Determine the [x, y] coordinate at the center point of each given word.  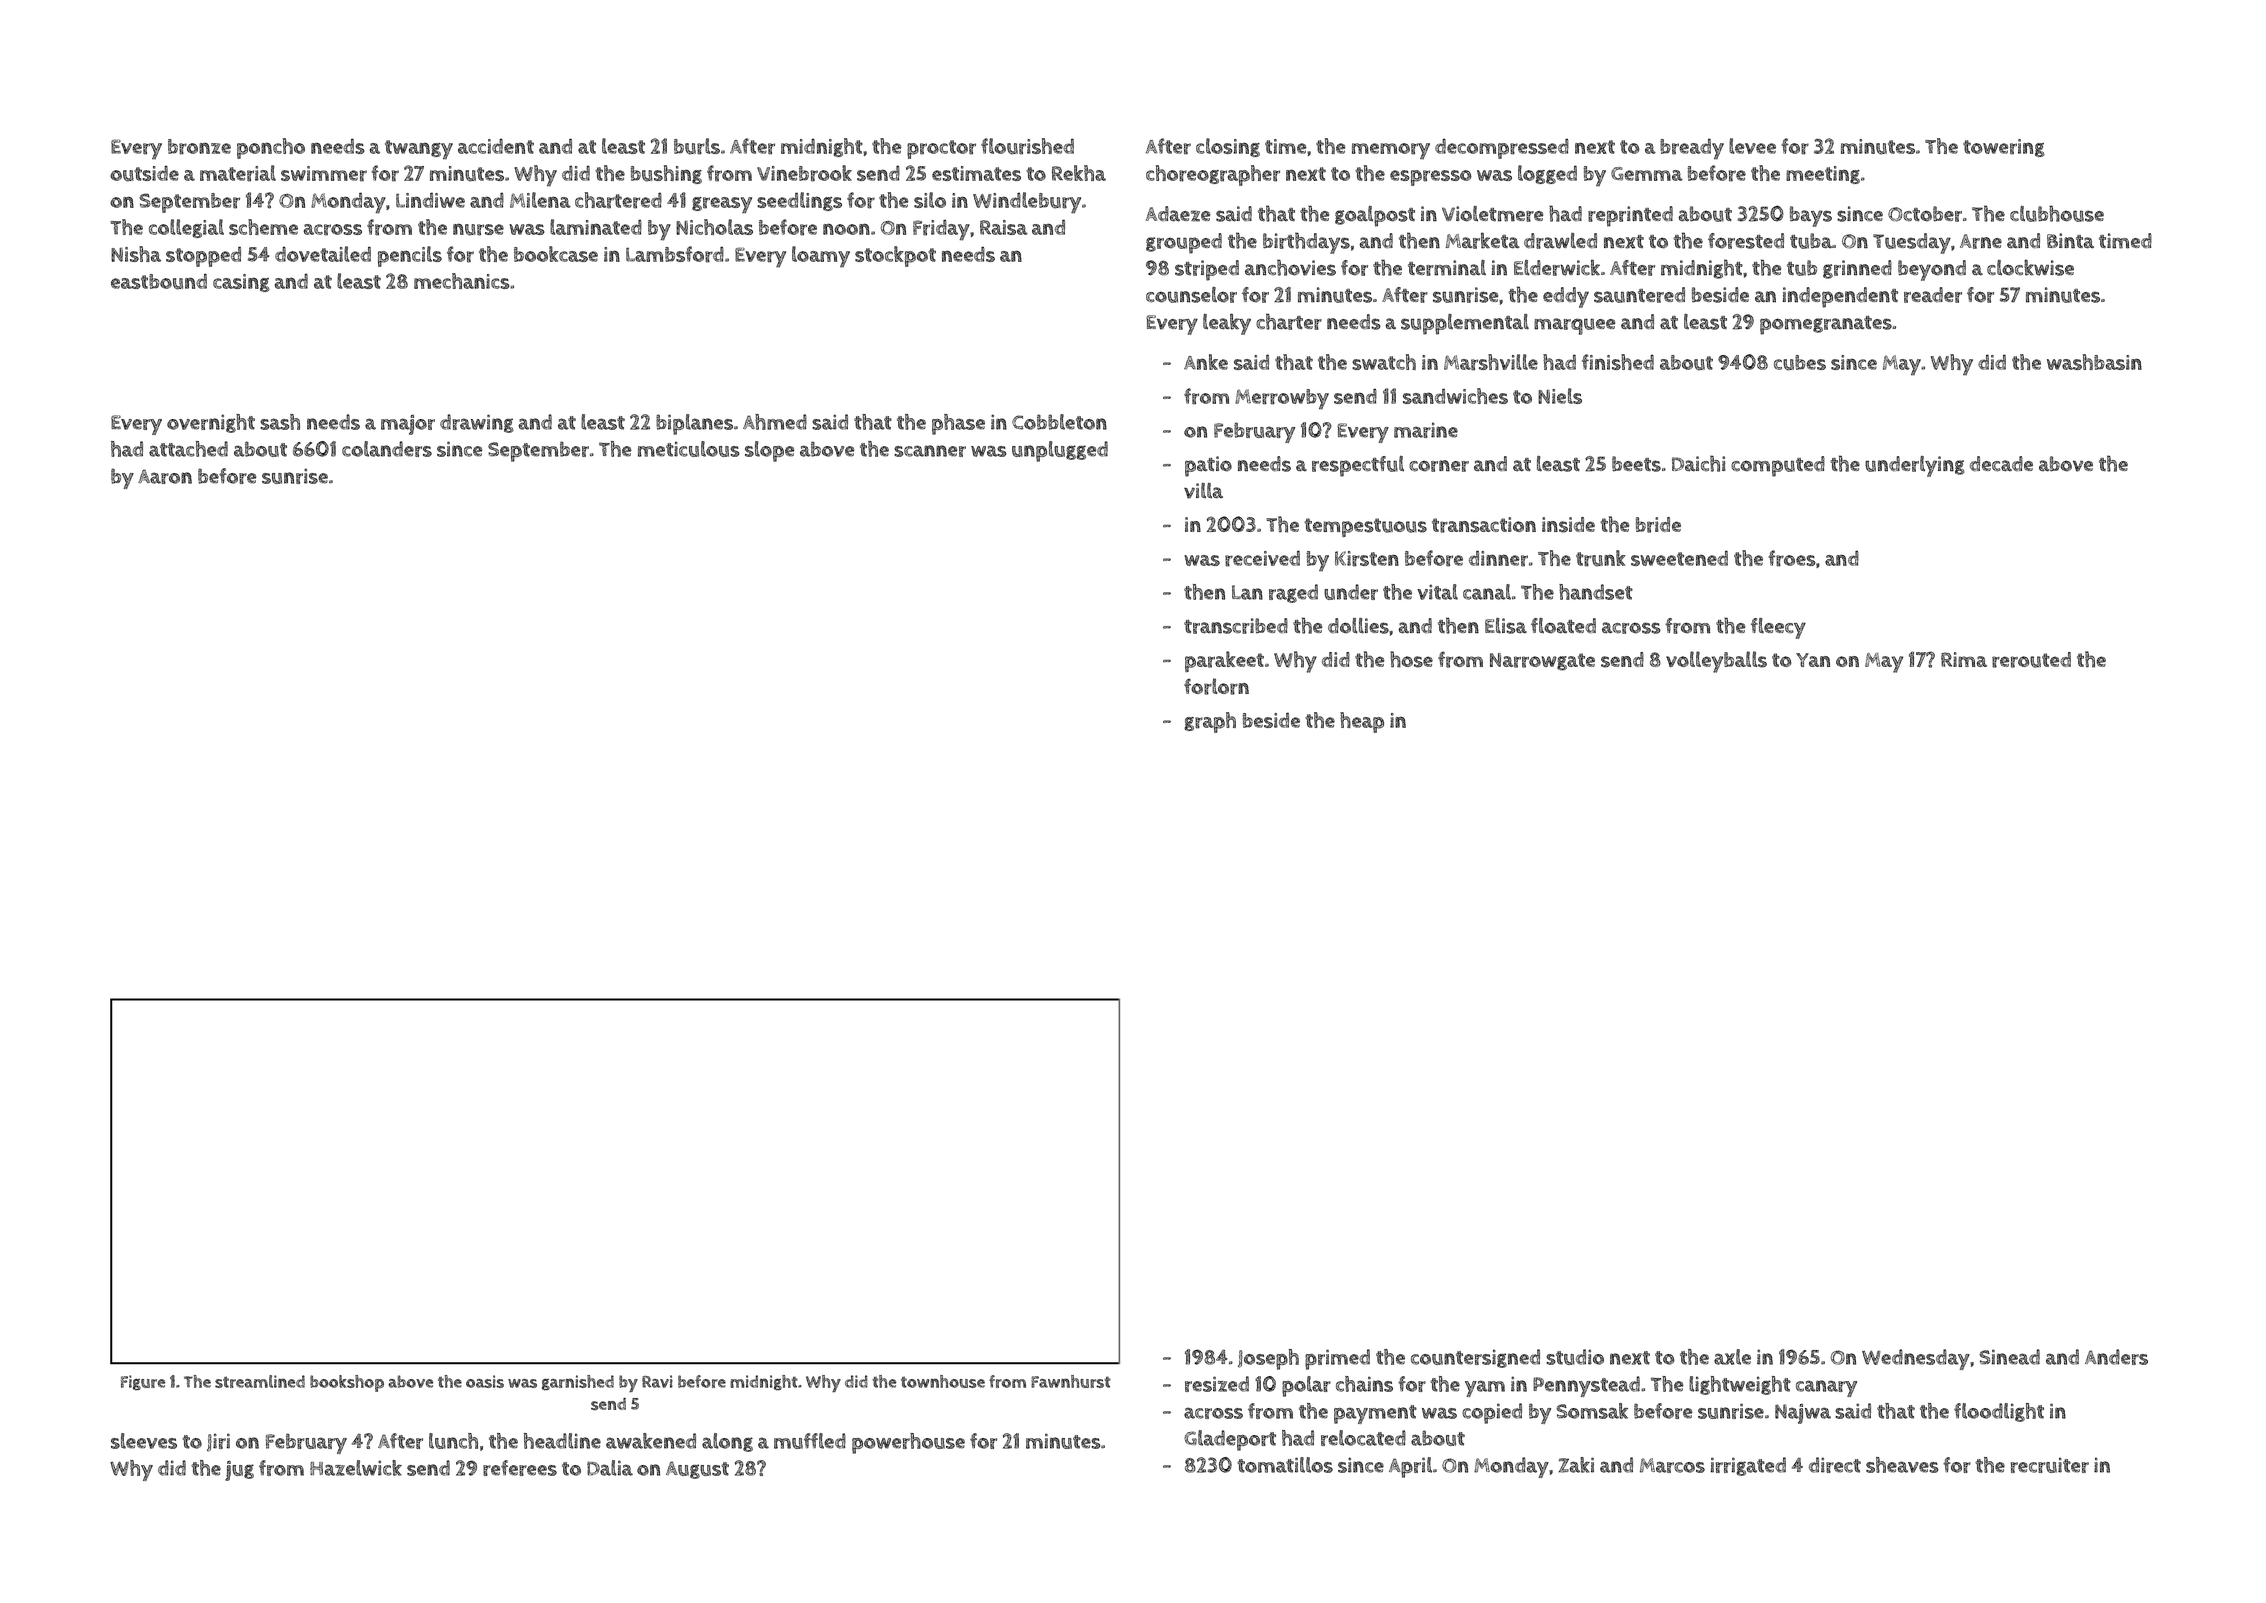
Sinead [2009, 1357]
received [1262, 558]
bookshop [347, 1383]
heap [1362, 722]
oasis [485, 1381]
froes [1792, 558]
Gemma [1647, 174]
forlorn [1216, 686]
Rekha [1079, 173]
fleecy [1778, 628]
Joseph [1268, 1359]
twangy [419, 150]
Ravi [657, 1381]
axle [1732, 1357]
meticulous [689, 449]
